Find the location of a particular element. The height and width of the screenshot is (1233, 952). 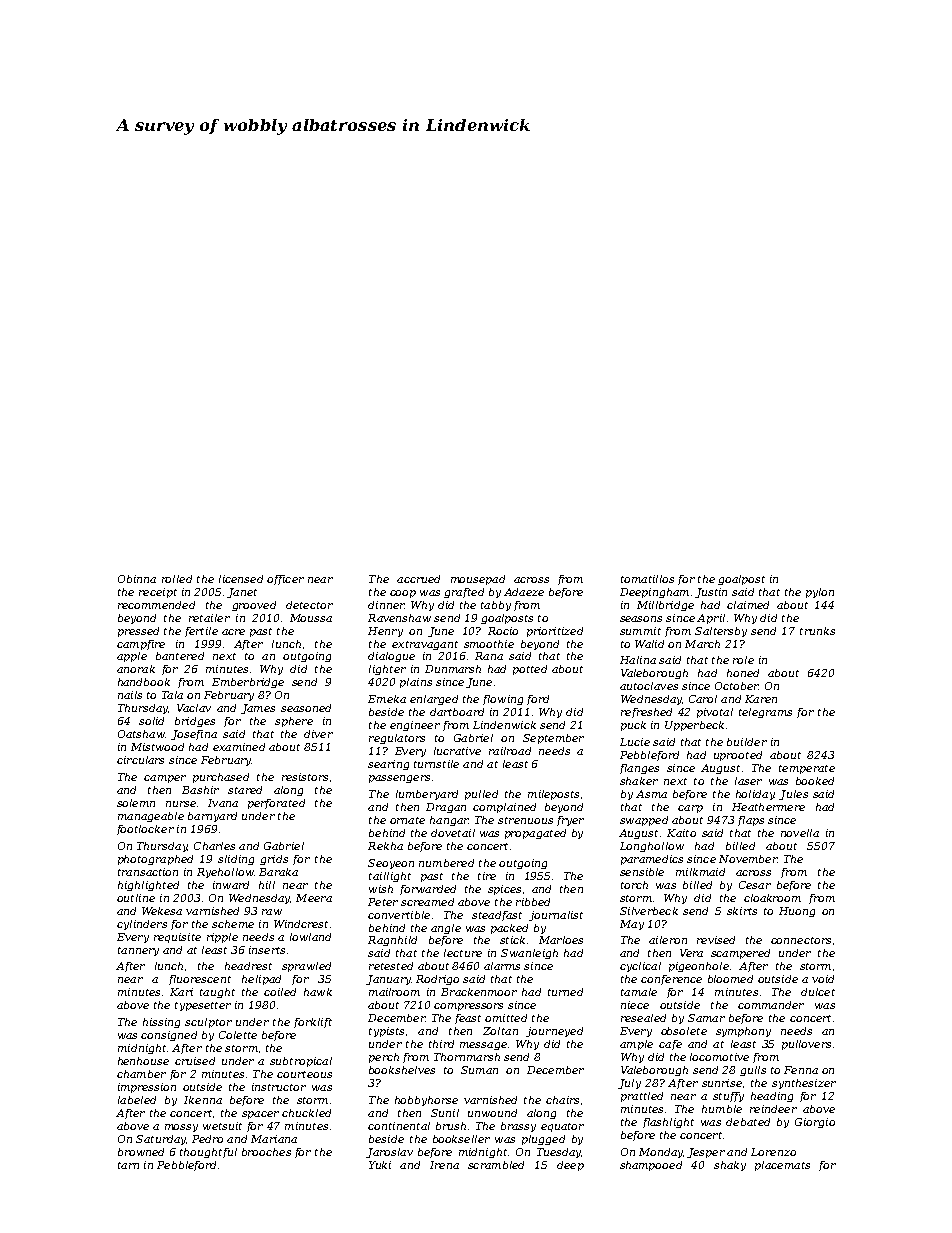

mileposts is located at coordinates (553, 795).
